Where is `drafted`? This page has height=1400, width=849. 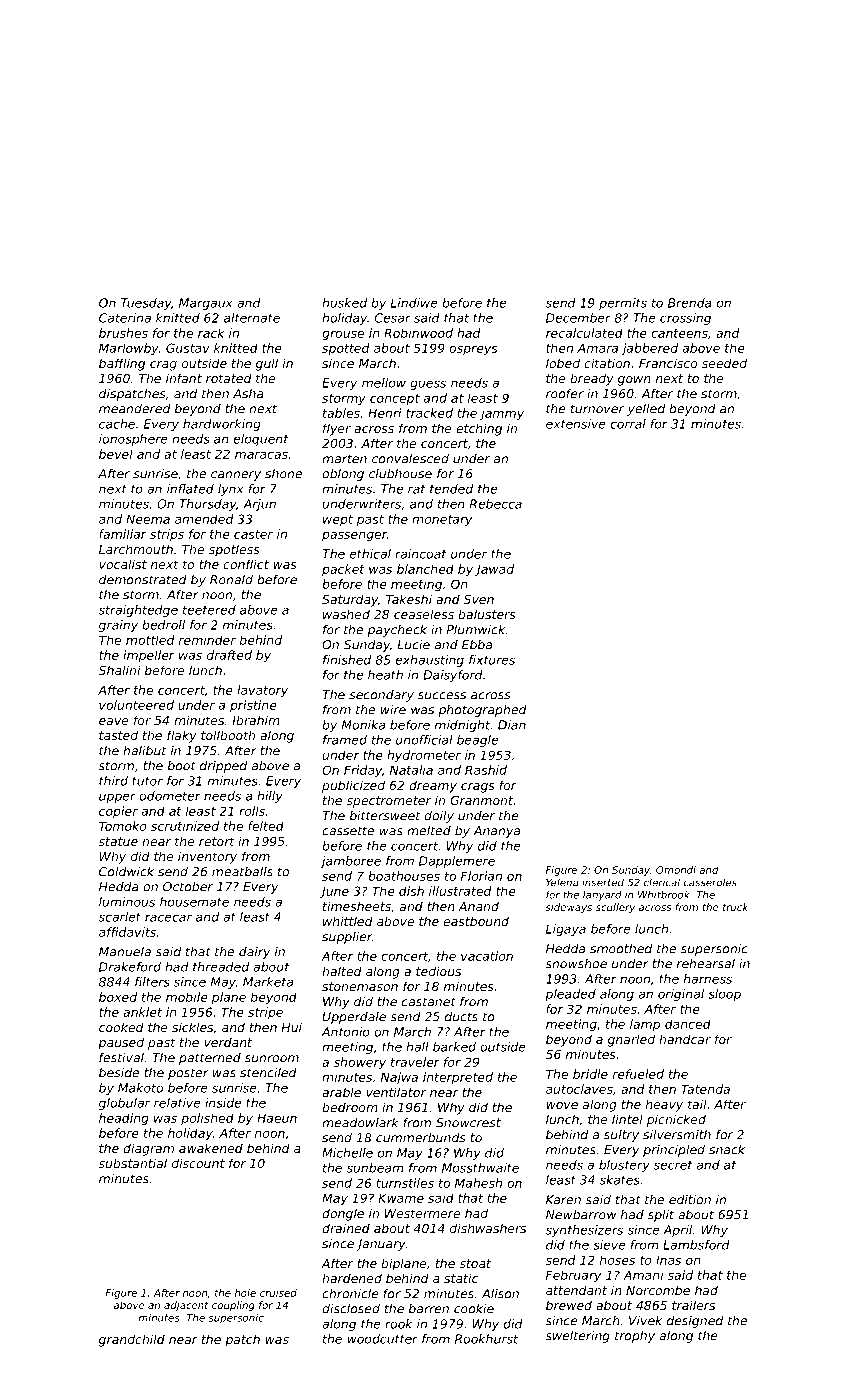
drafted is located at coordinates (229, 655).
